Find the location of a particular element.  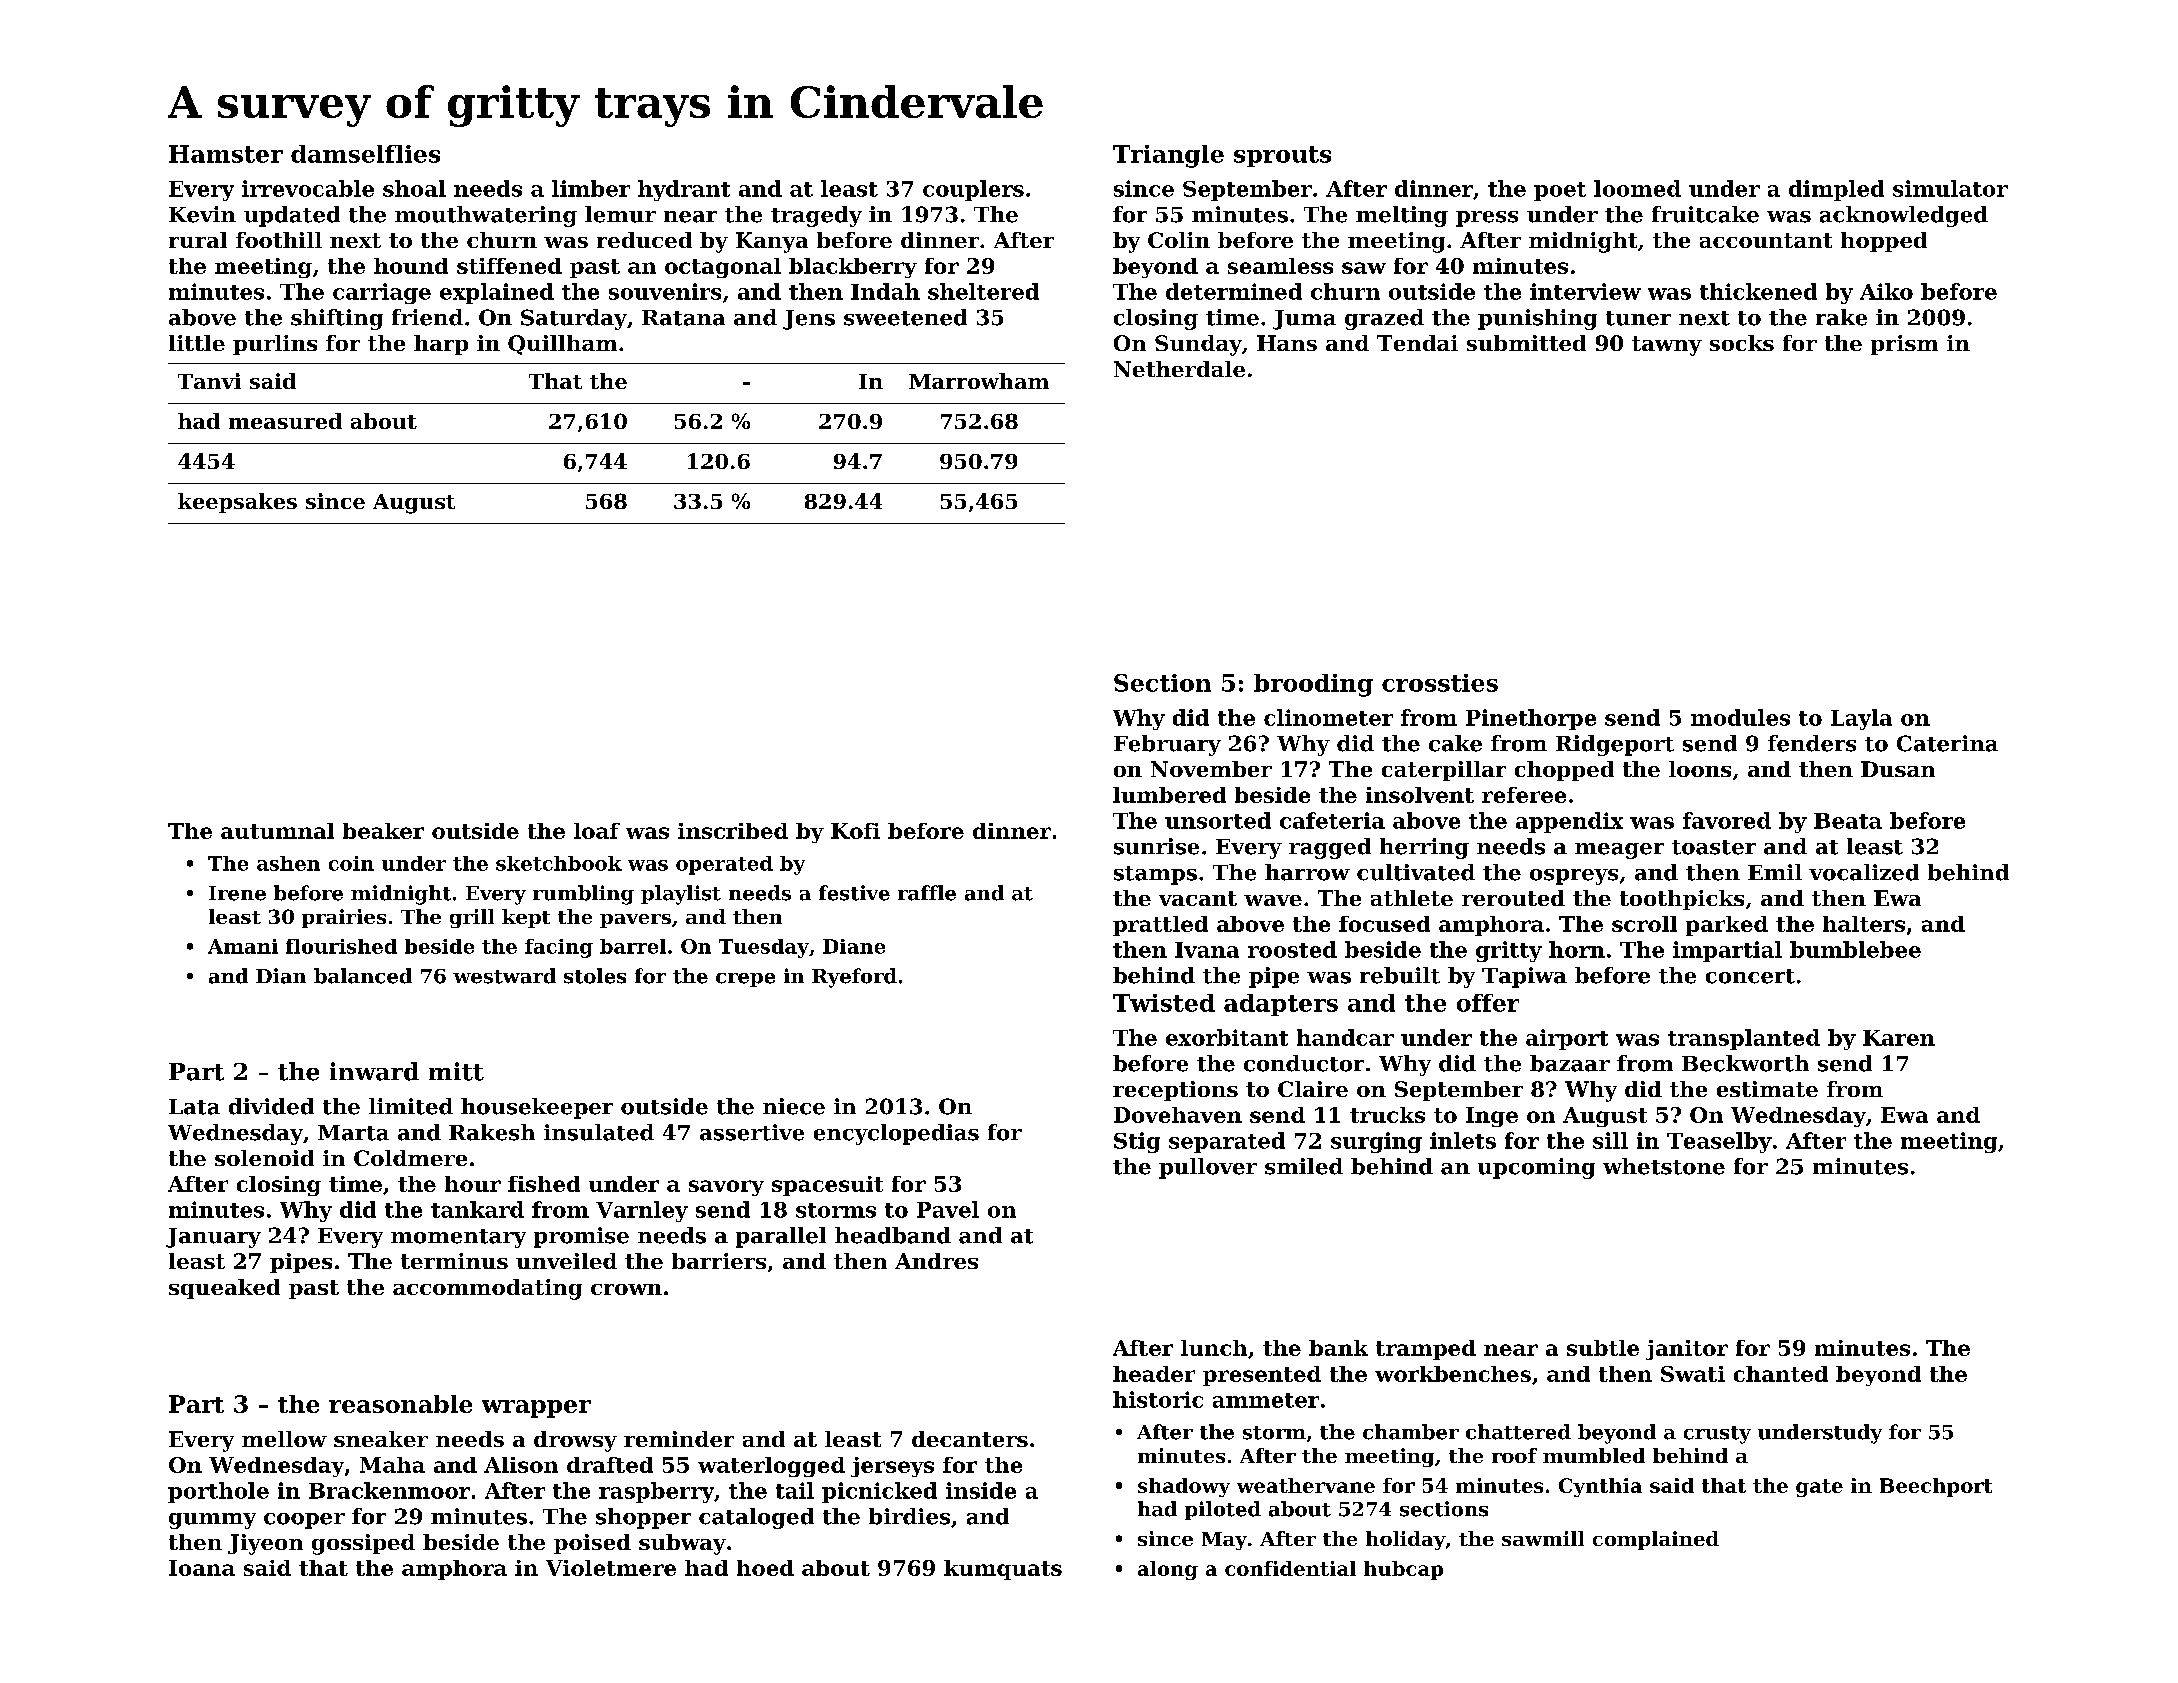

tail is located at coordinates (795, 1490).
